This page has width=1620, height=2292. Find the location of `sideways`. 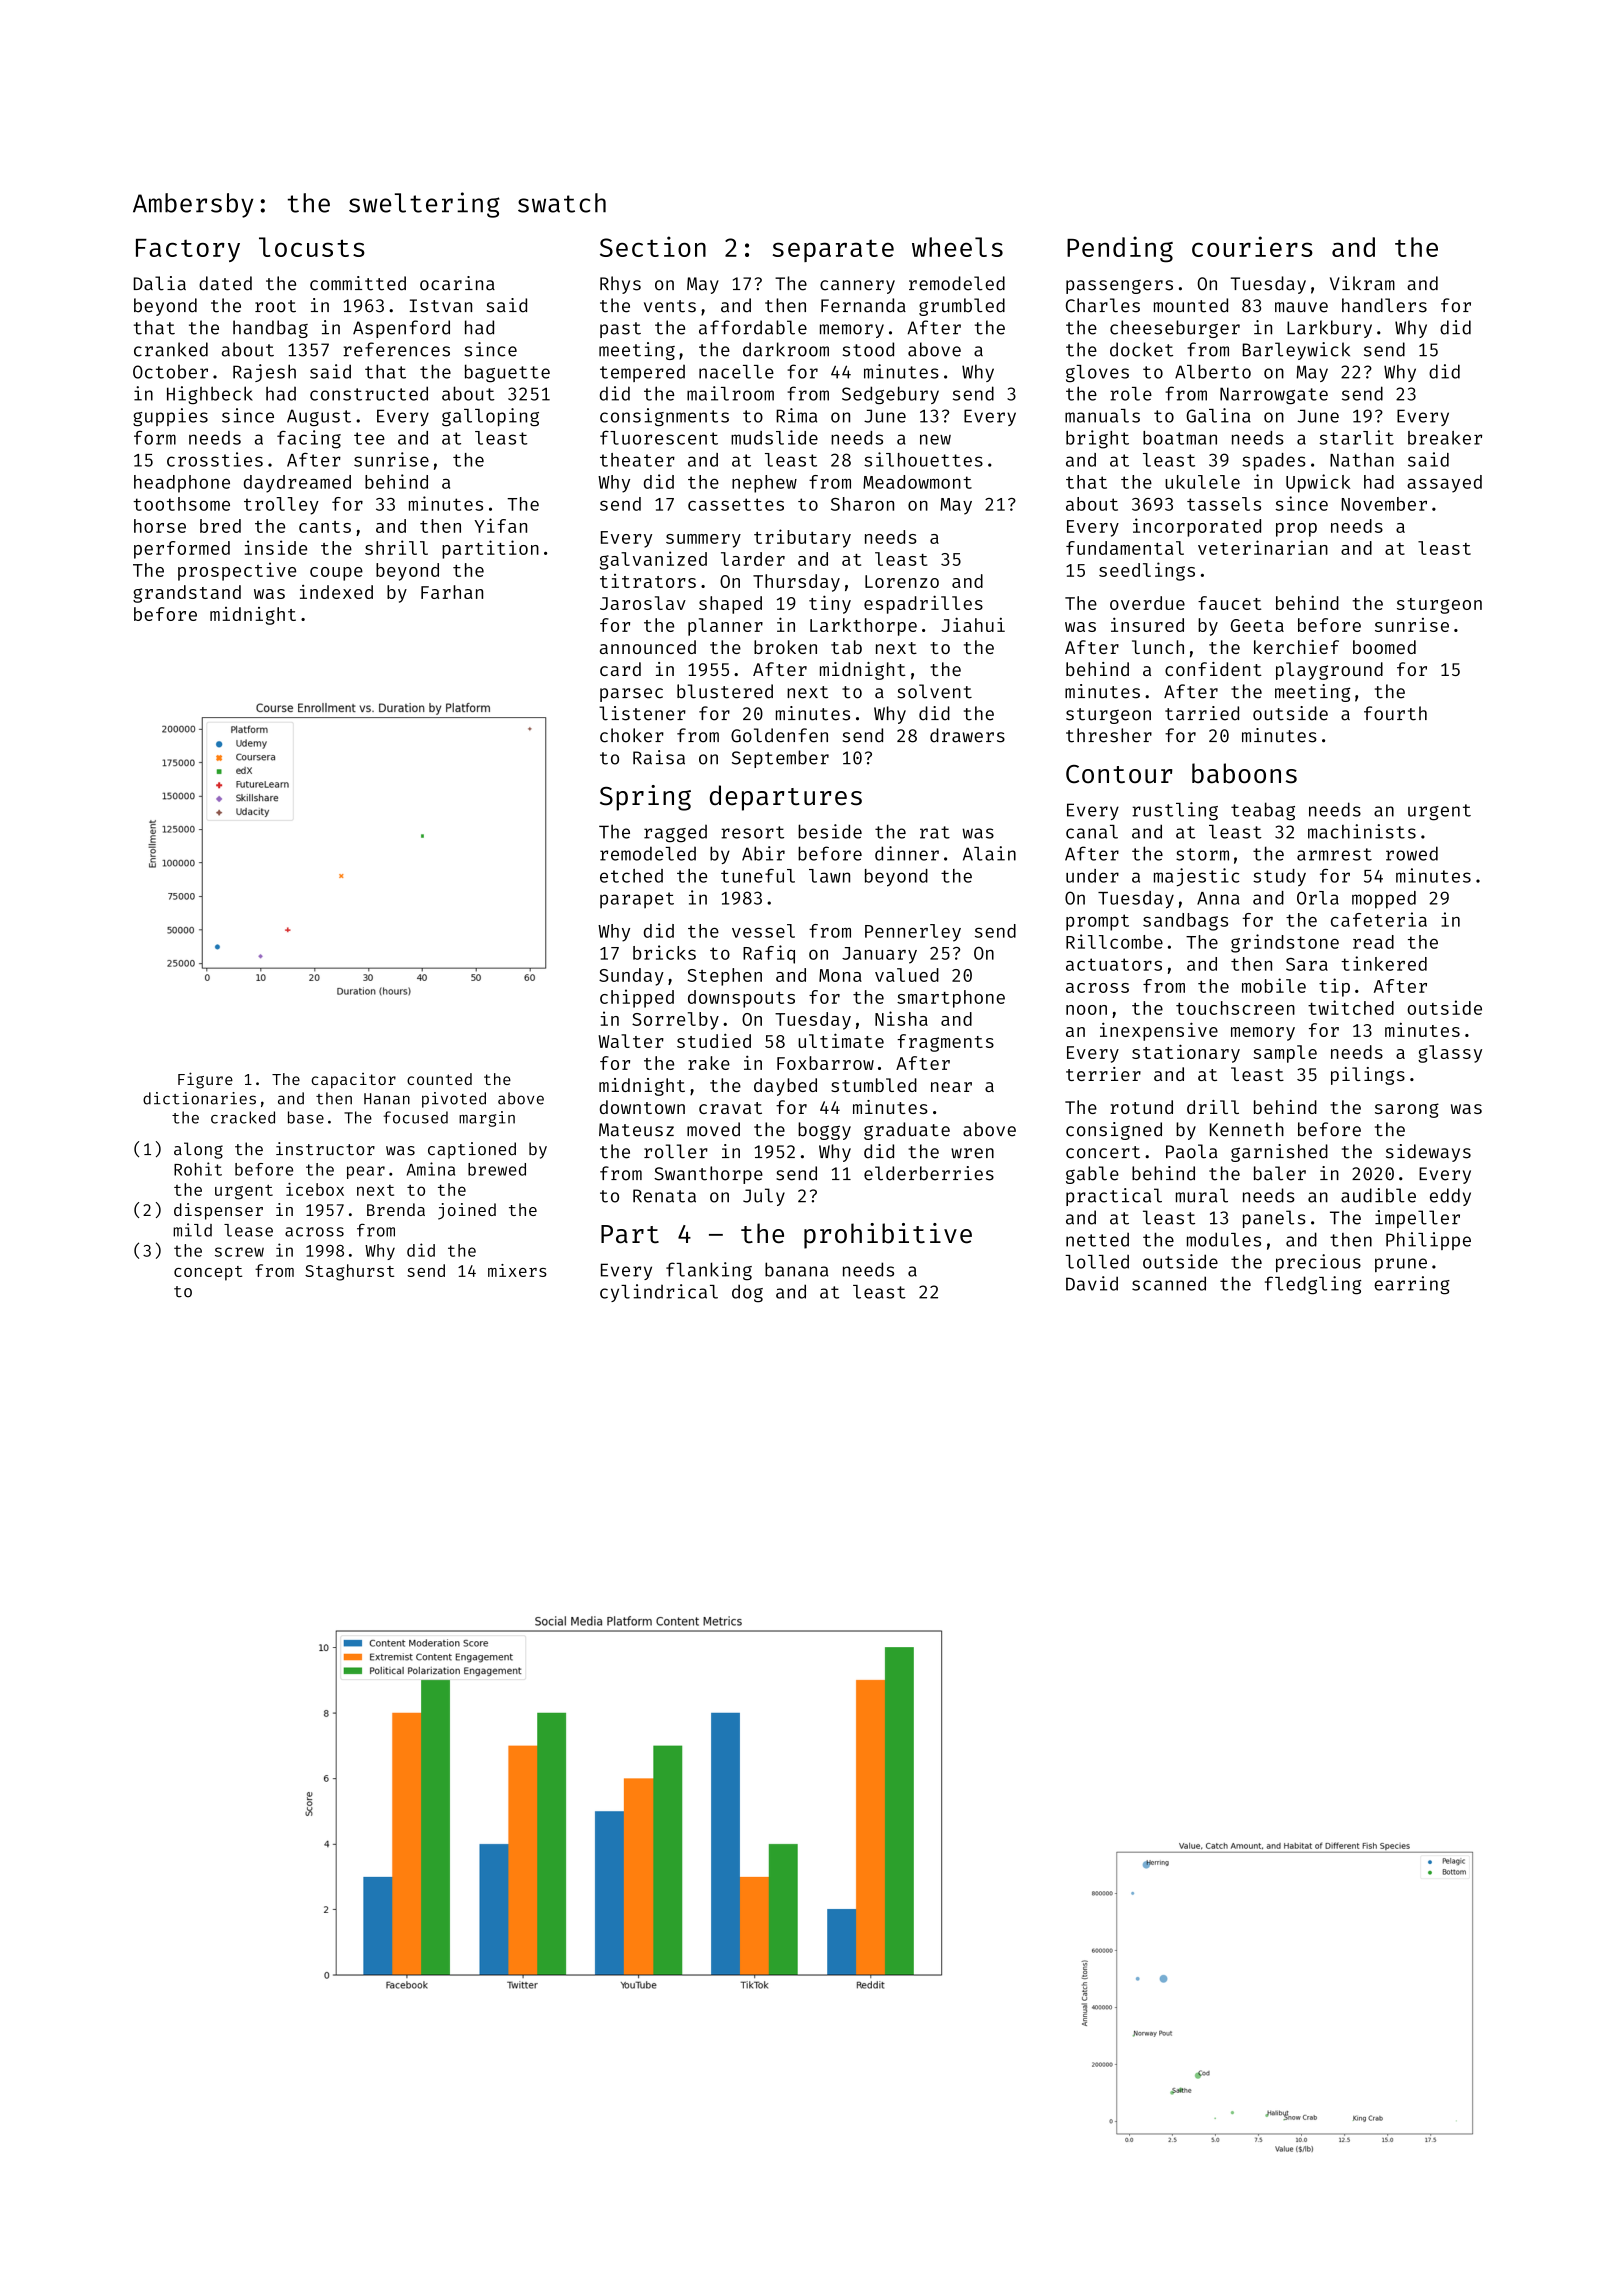

sideways is located at coordinates (1428, 1153).
